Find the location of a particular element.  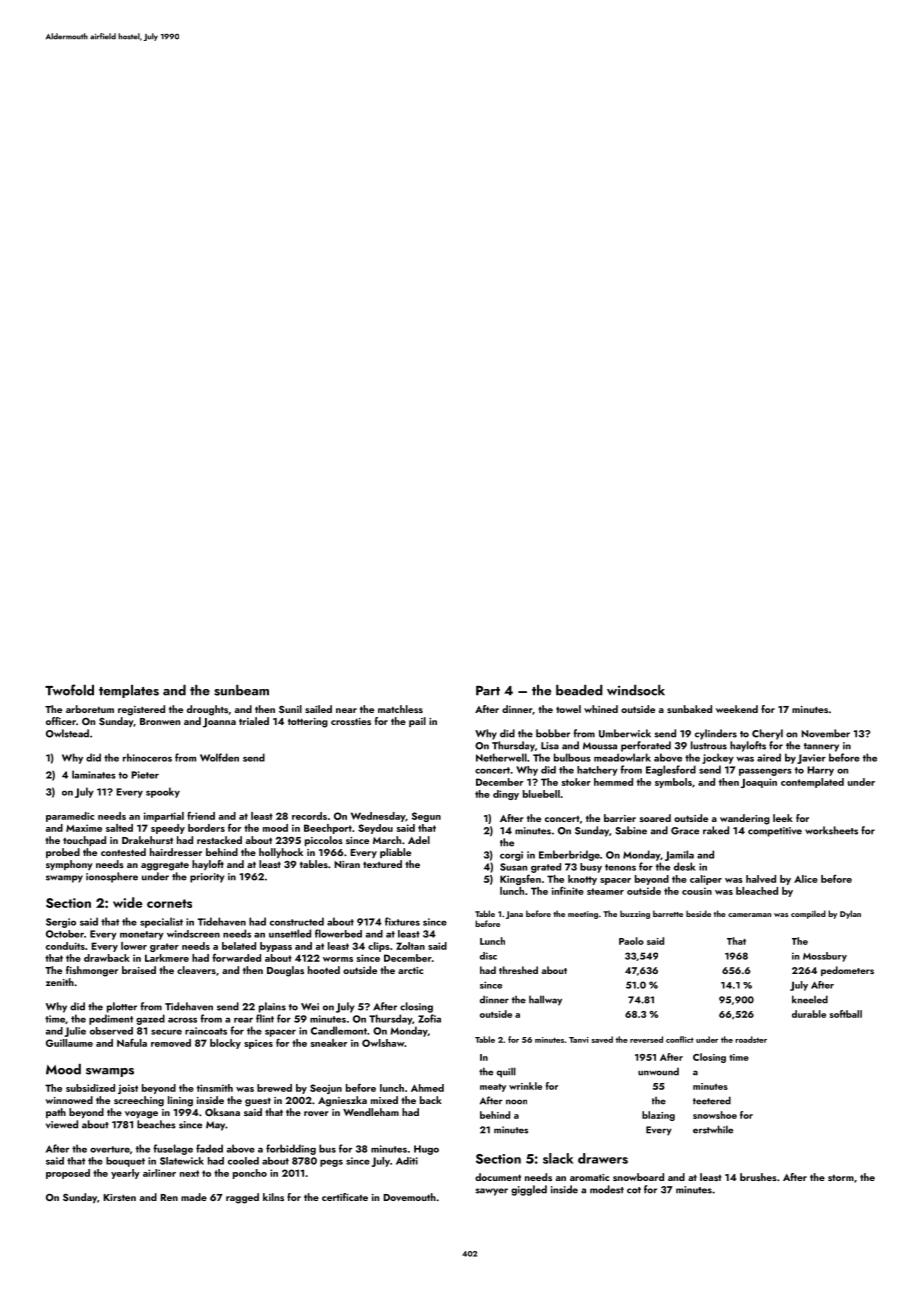

bleached is located at coordinates (757, 891).
